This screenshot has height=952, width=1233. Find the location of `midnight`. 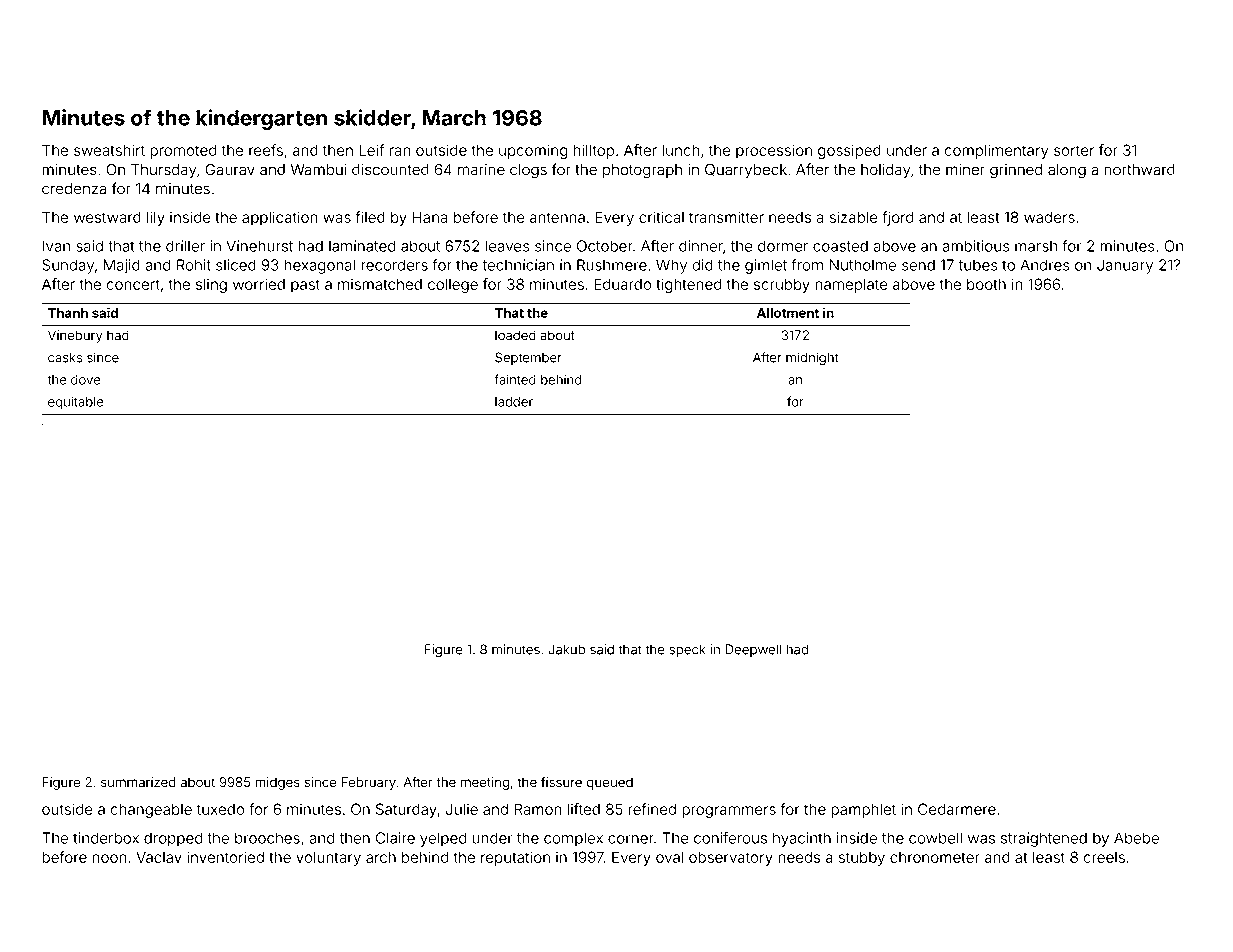

midnight is located at coordinates (812, 358).
